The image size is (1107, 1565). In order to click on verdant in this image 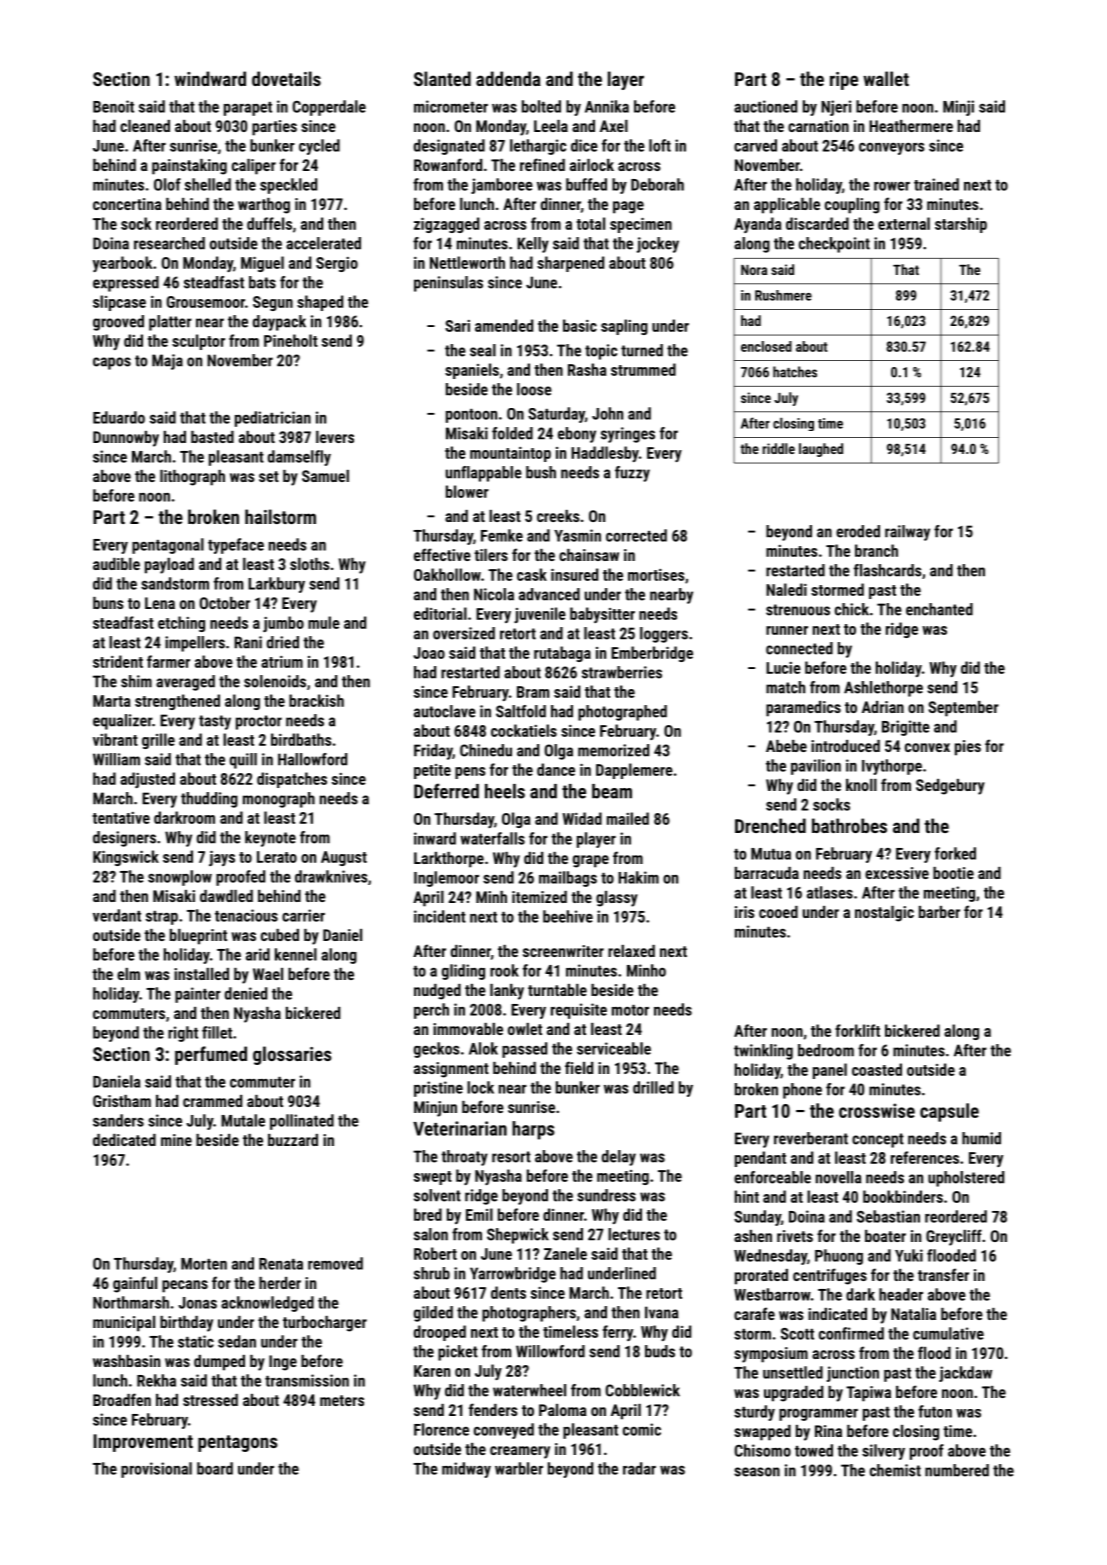, I will do `click(117, 915)`.
